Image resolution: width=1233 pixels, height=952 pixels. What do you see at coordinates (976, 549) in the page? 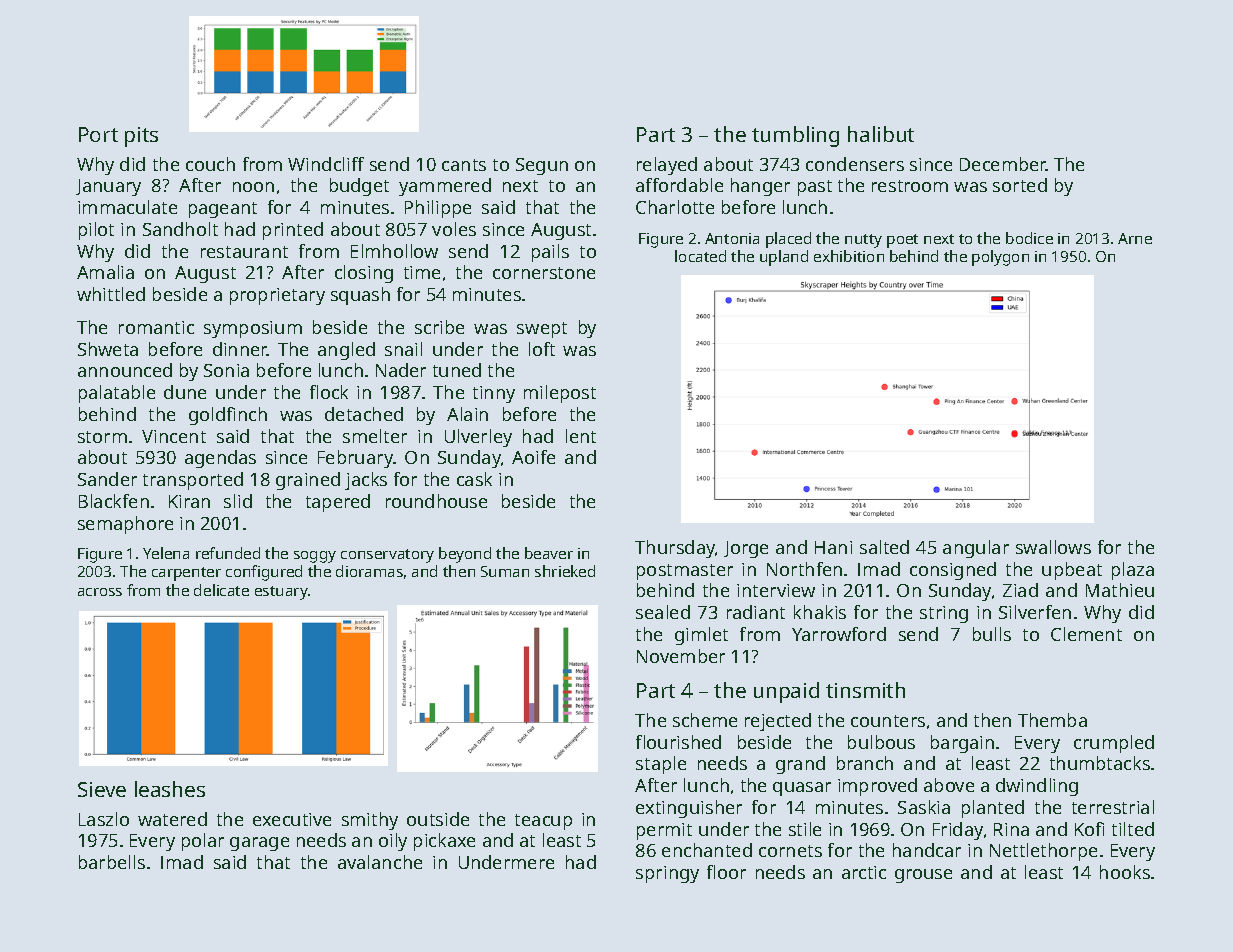
I see `angular` at bounding box center [976, 549].
